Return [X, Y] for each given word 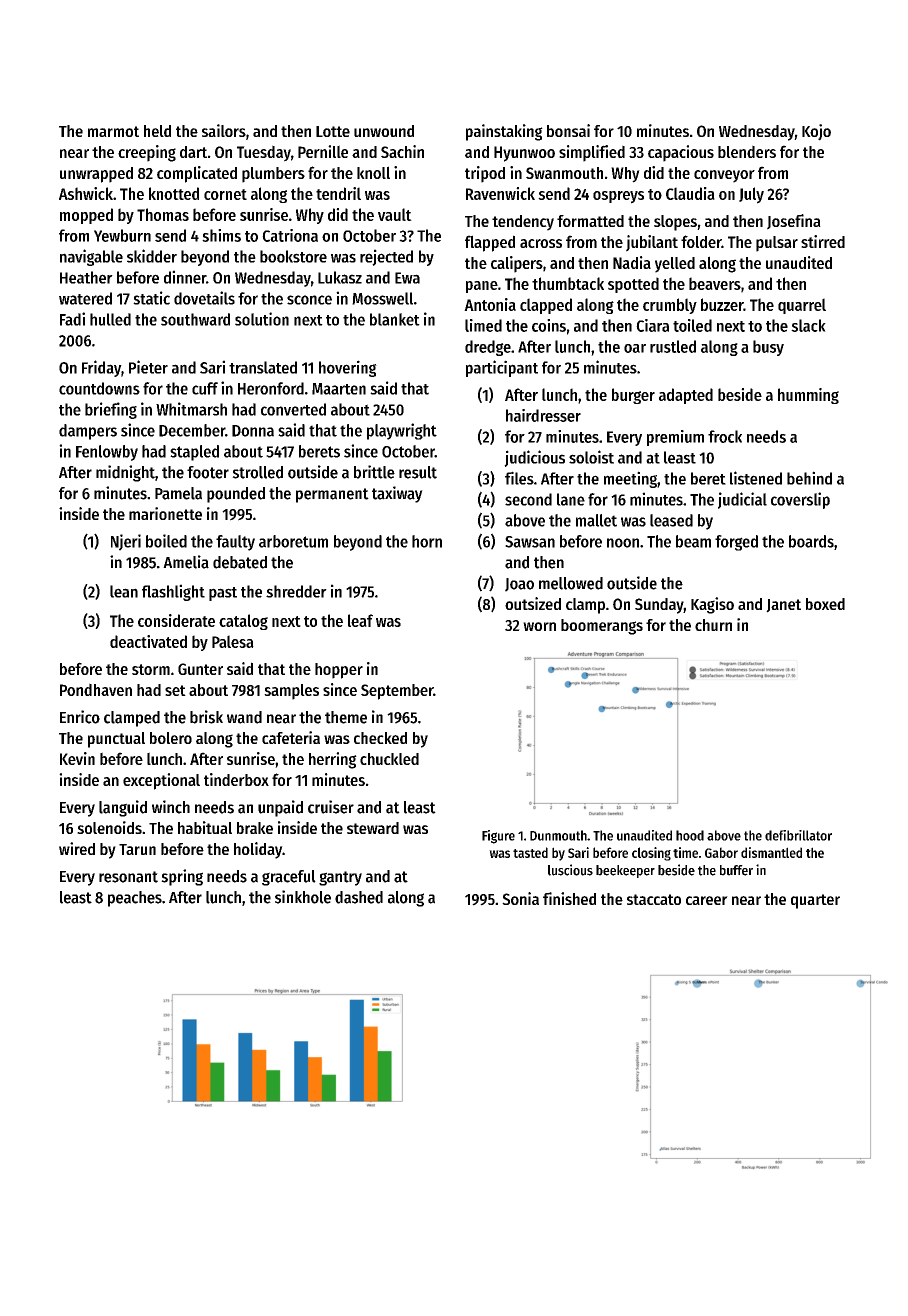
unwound [384, 131]
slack [808, 325]
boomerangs [602, 627]
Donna [253, 431]
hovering [348, 368]
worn [539, 626]
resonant [128, 877]
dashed [359, 897]
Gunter [200, 669]
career [707, 900]
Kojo [816, 132]
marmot [113, 131]
